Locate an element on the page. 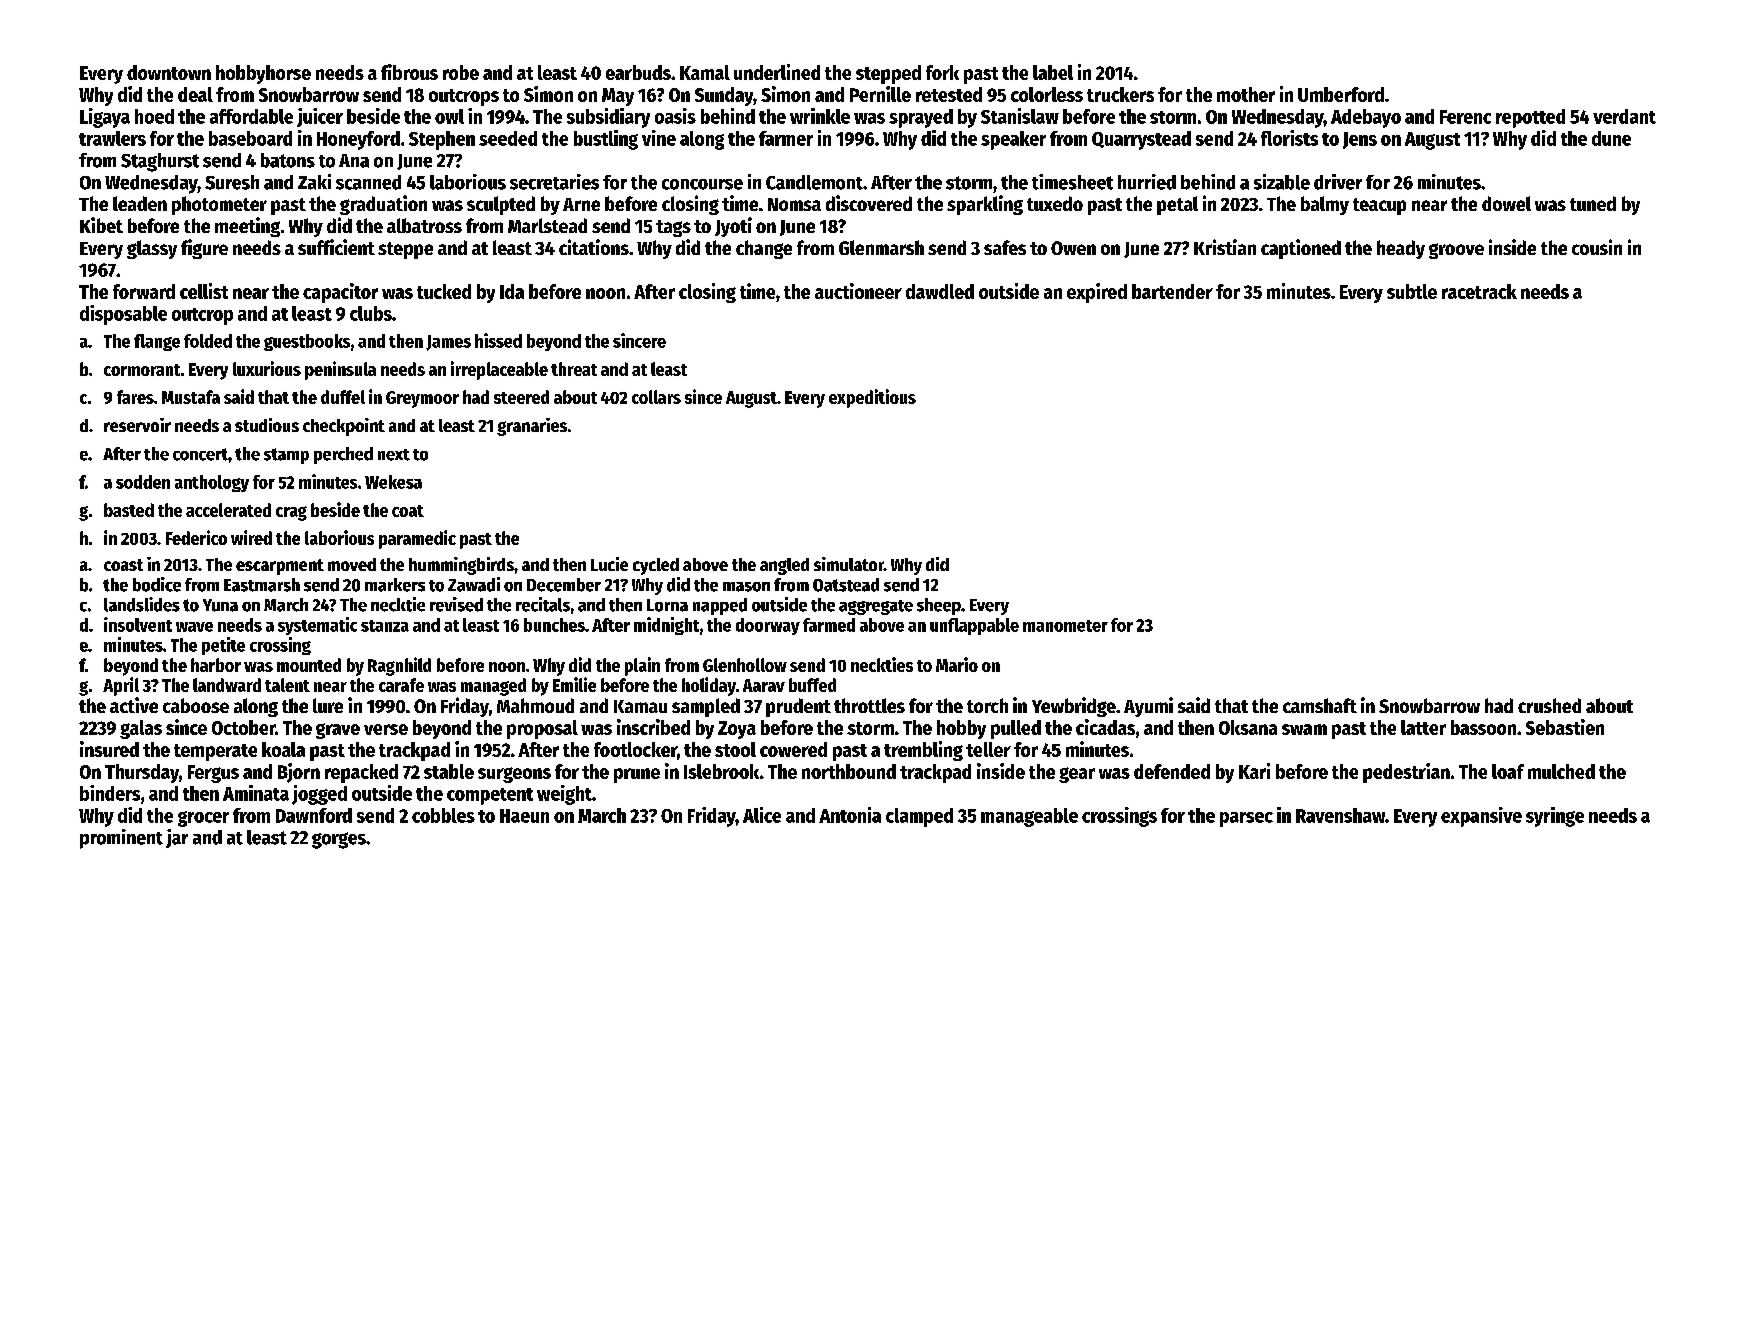  parsec is located at coordinates (1246, 819).
